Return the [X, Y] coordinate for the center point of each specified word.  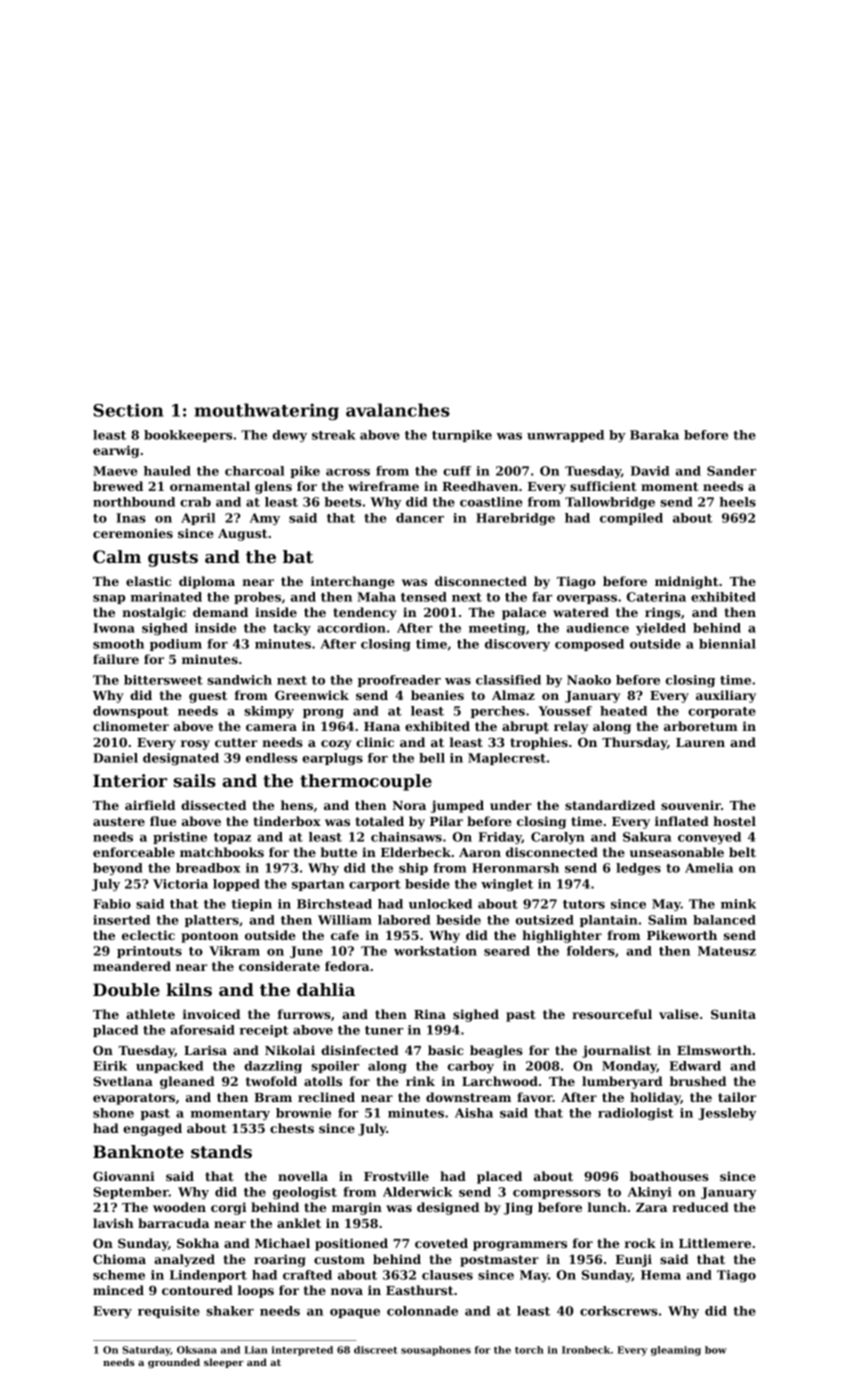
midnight [686, 582]
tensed [424, 597]
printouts [149, 952]
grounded [174, 1363]
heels [737, 502]
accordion [351, 628]
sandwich [239, 680]
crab [195, 502]
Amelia [709, 868]
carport [375, 885]
